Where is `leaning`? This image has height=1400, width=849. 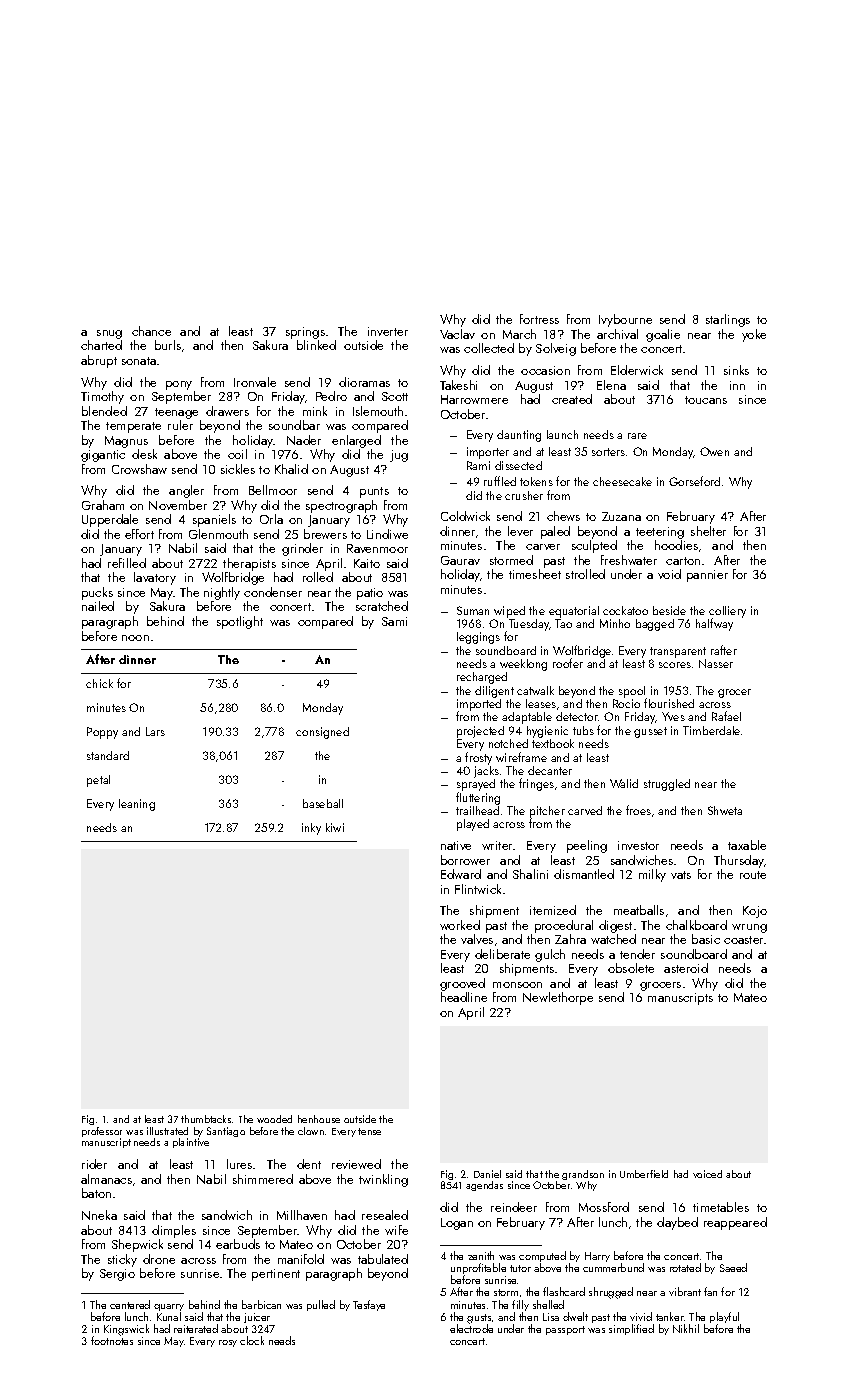 leaning is located at coordinates (137, 805).
